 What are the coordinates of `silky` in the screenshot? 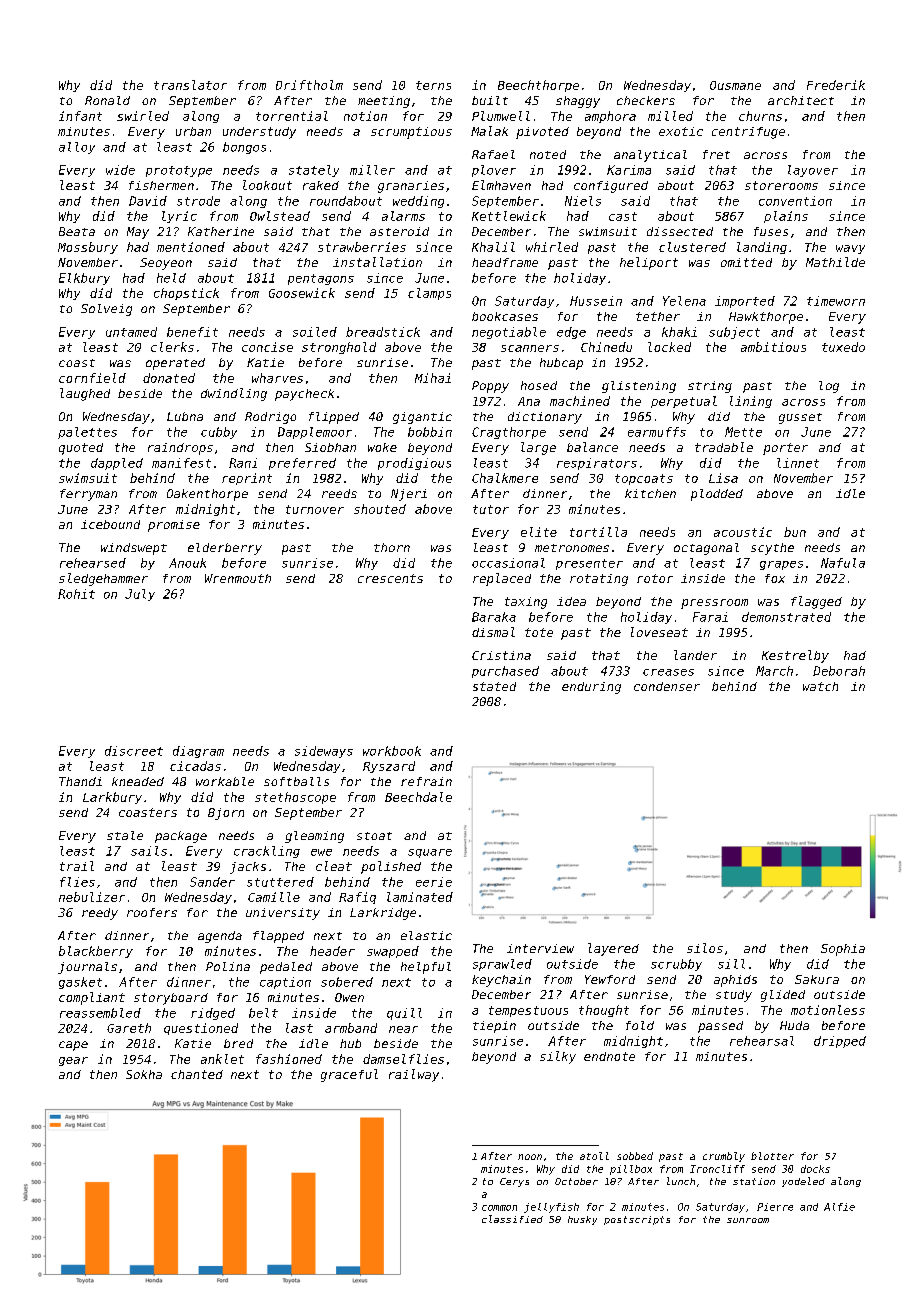 It's located at (558, 1057).
